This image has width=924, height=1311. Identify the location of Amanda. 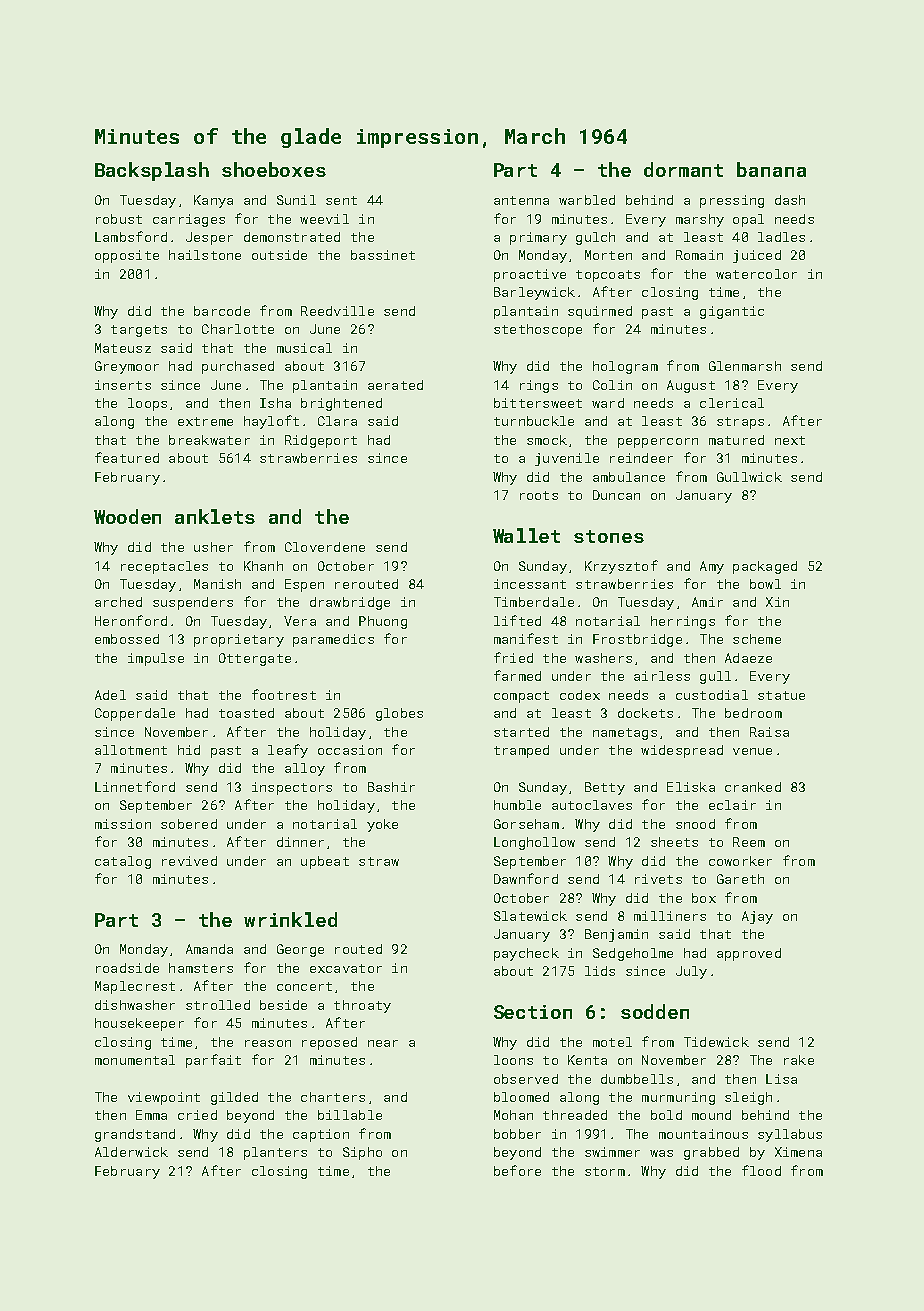
(209, 949).
